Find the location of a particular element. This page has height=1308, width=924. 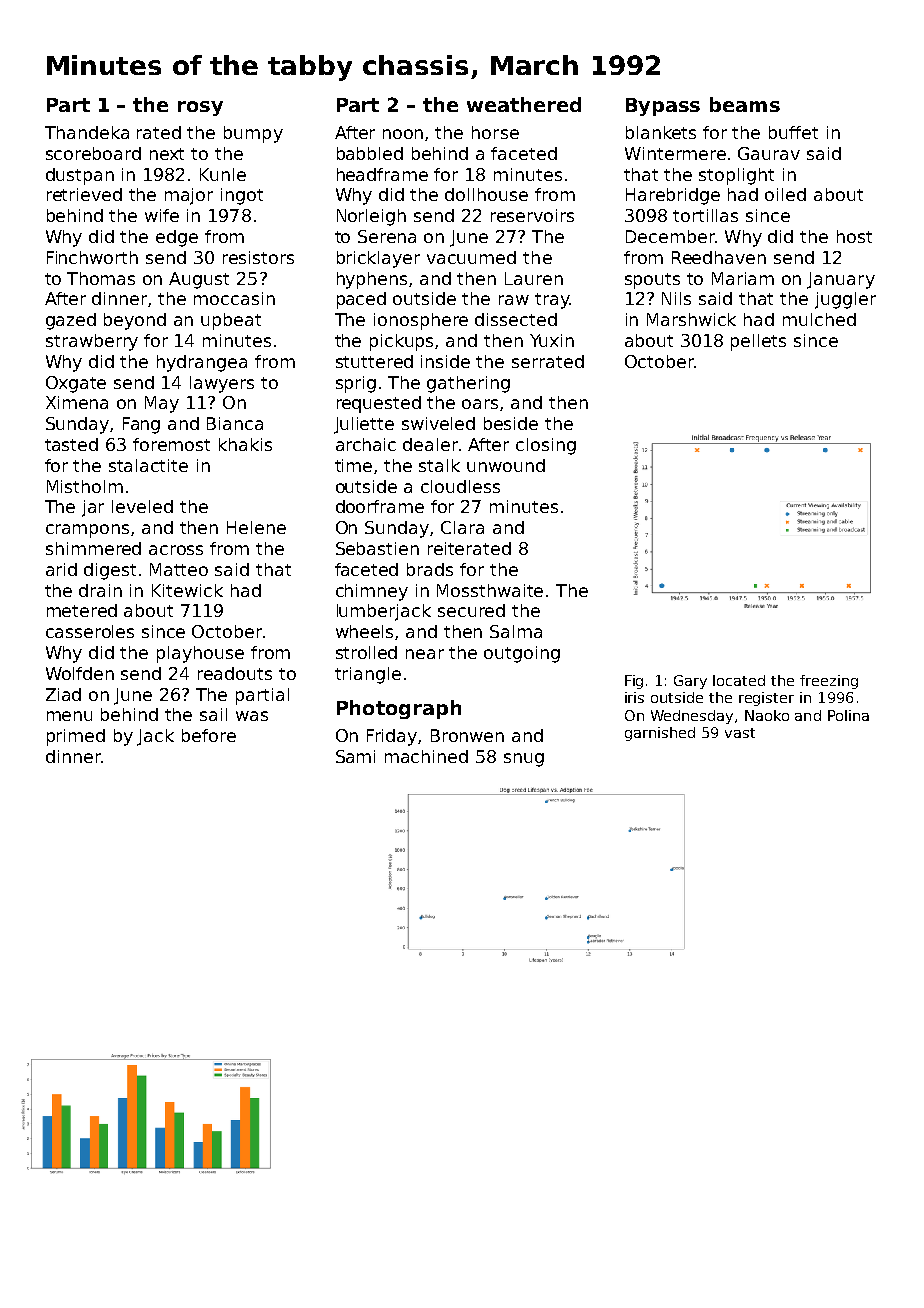

Finchworth is located at coordinates (92, 257).
